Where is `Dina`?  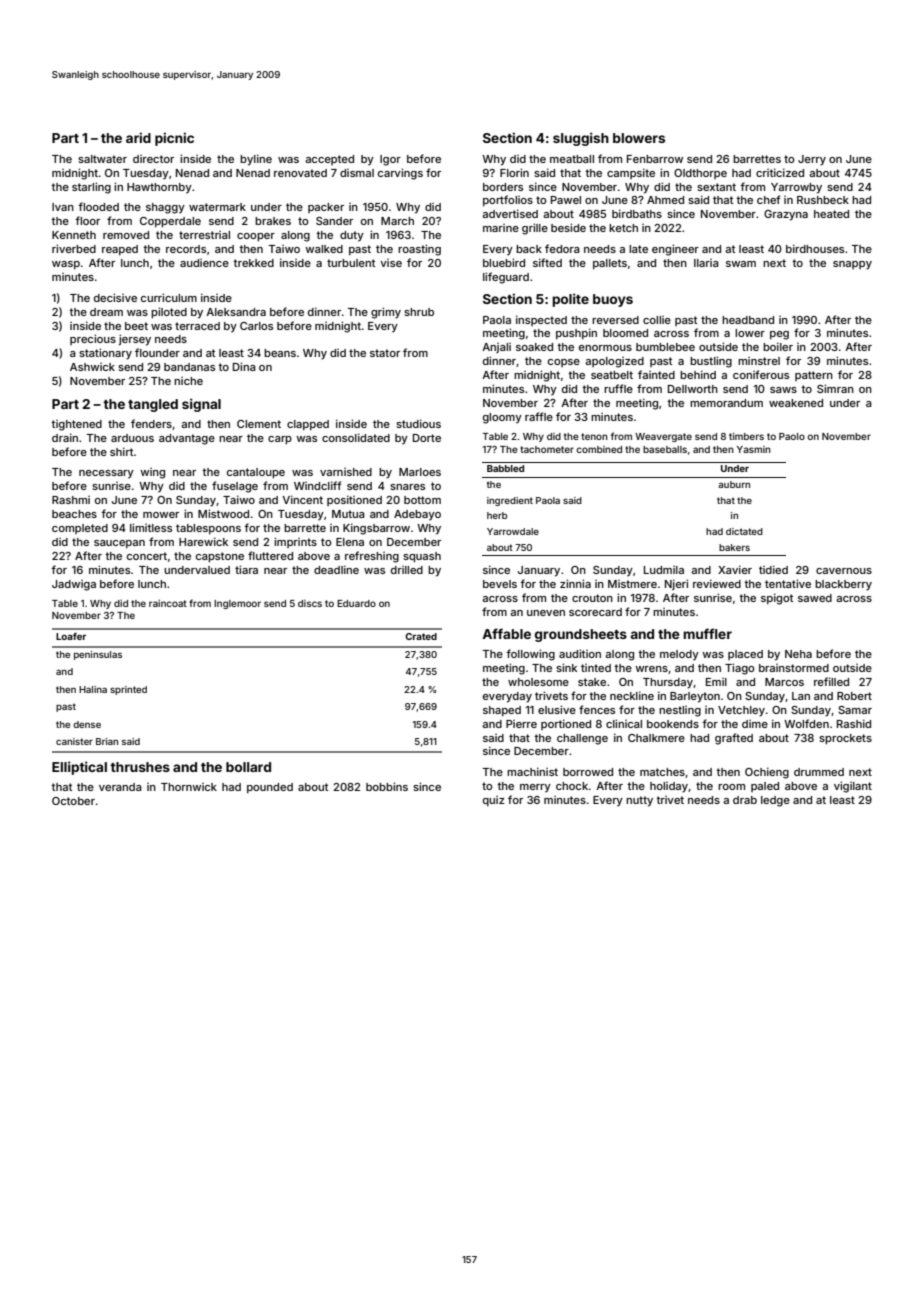
Dina is located at coordinates (244, 366).
